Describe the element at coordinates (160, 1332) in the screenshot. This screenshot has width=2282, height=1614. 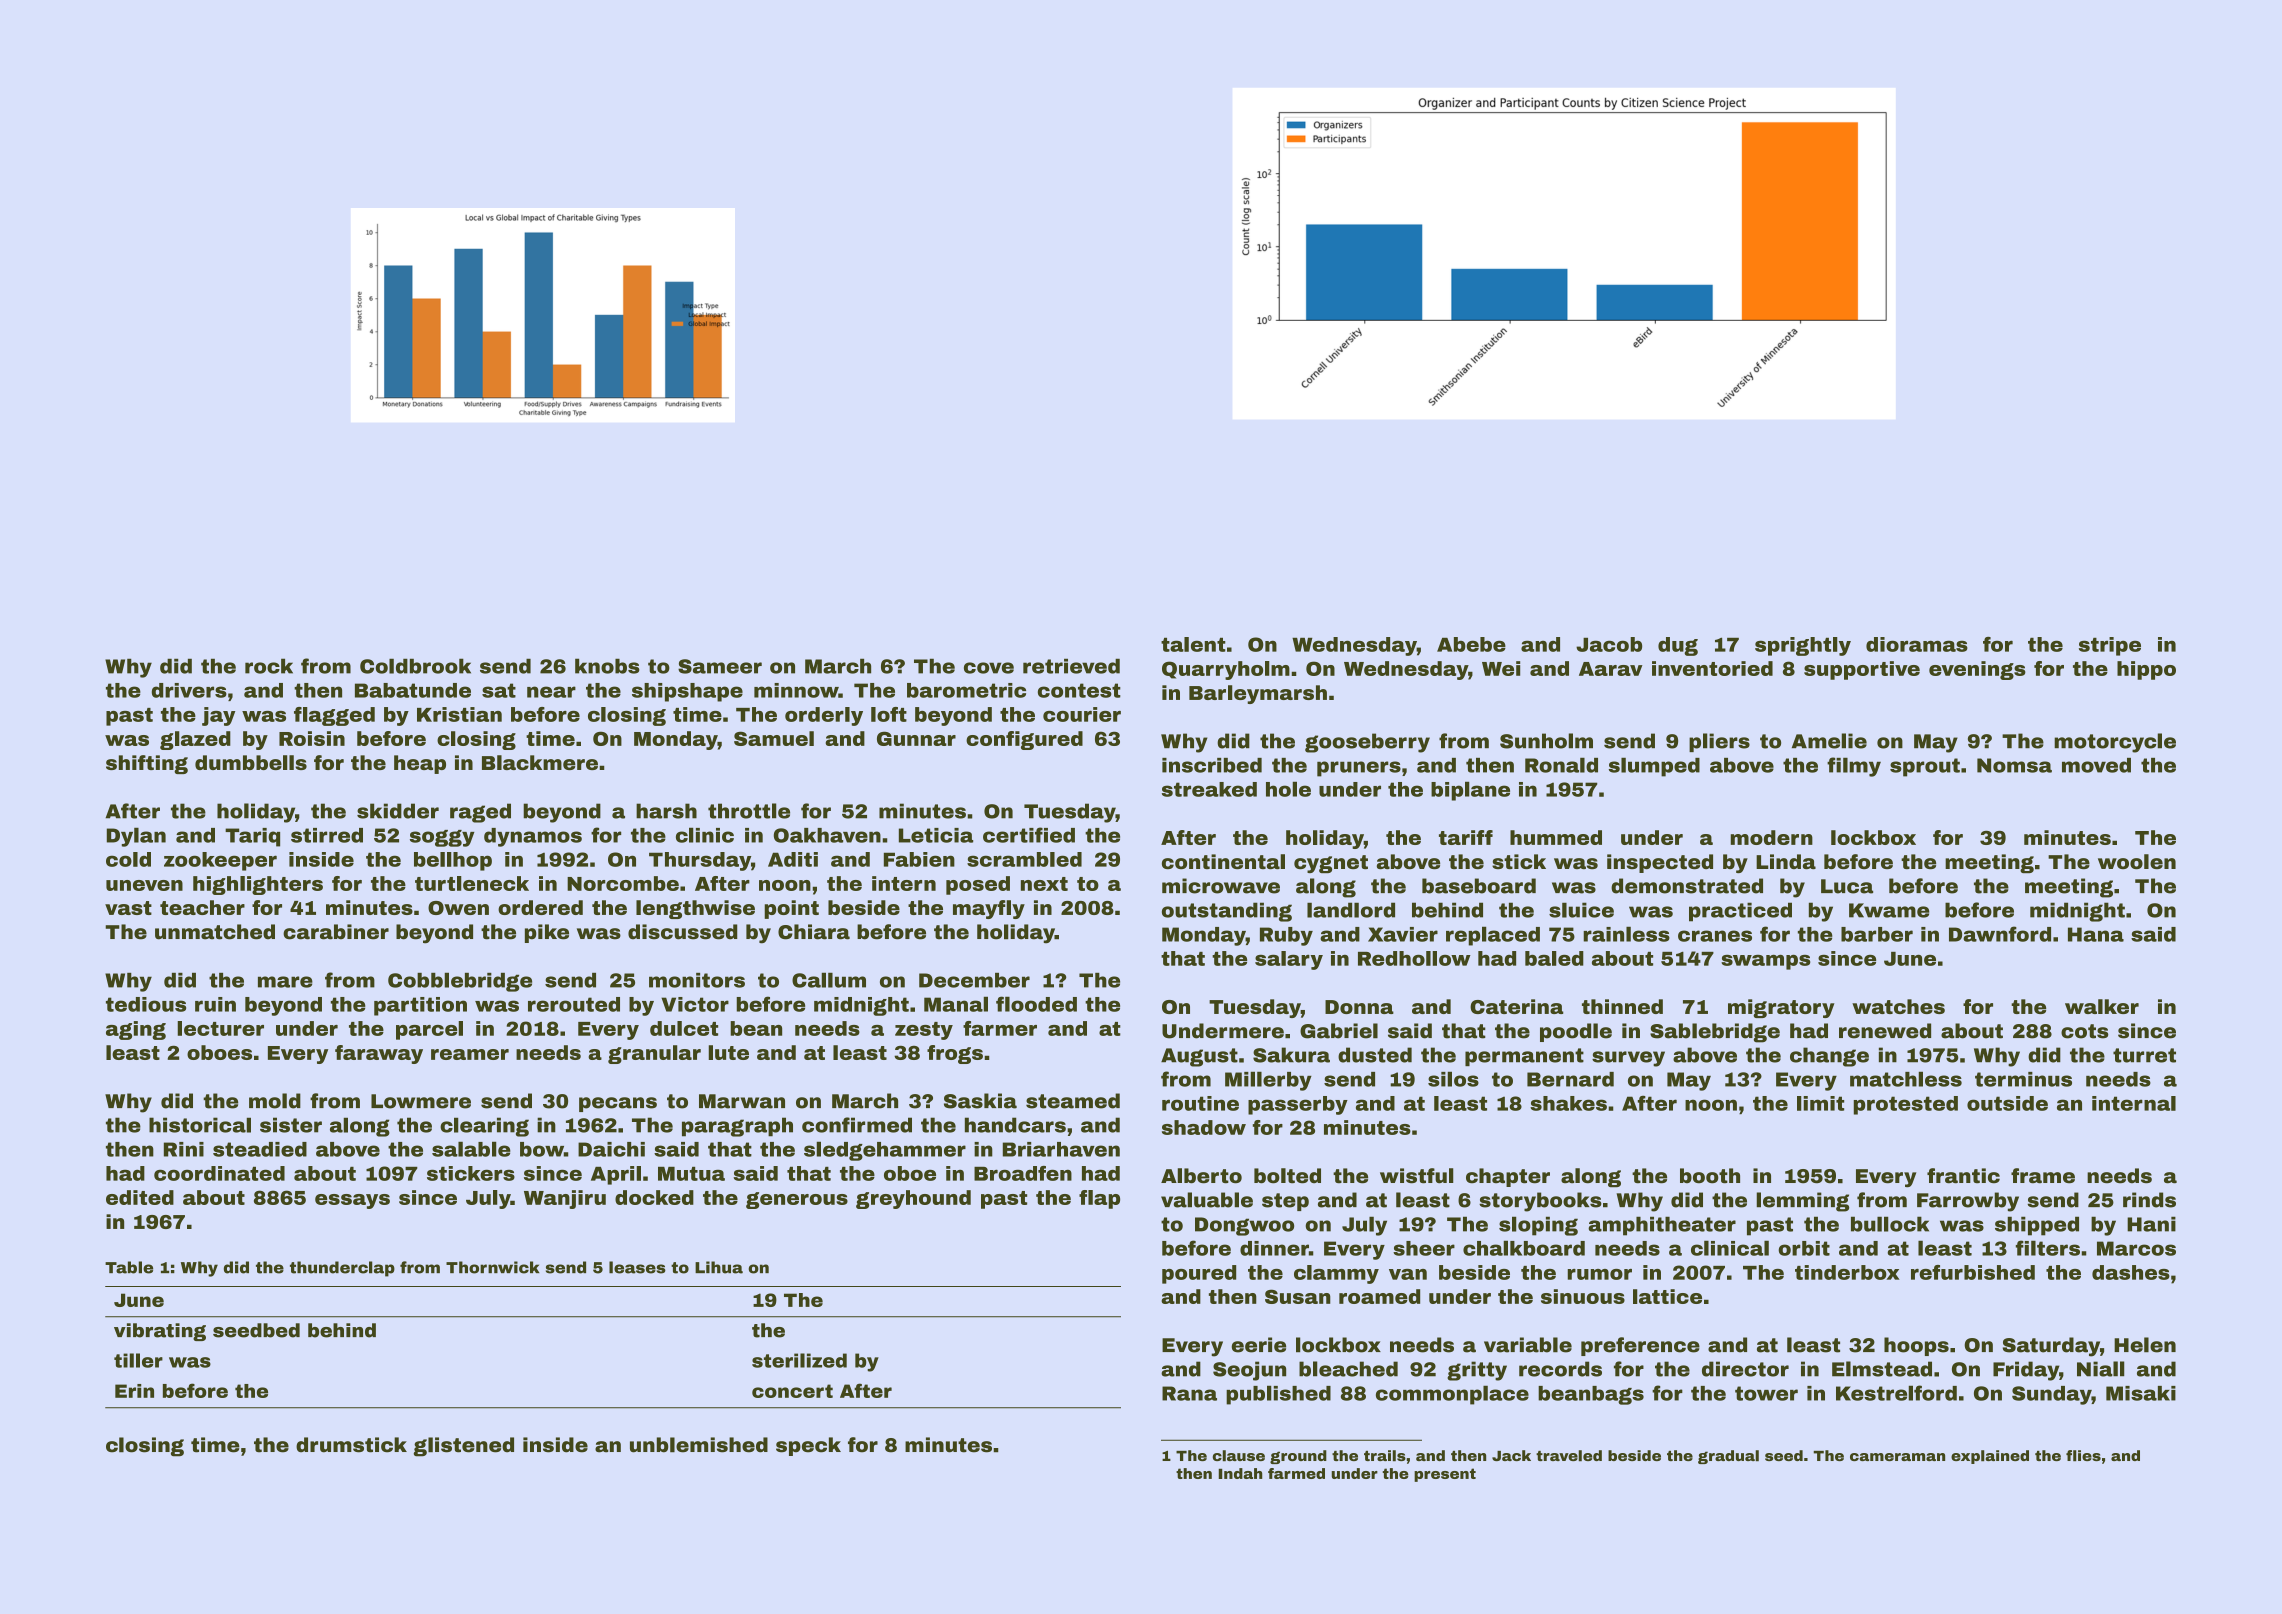
I see `vibrating` at that location.
